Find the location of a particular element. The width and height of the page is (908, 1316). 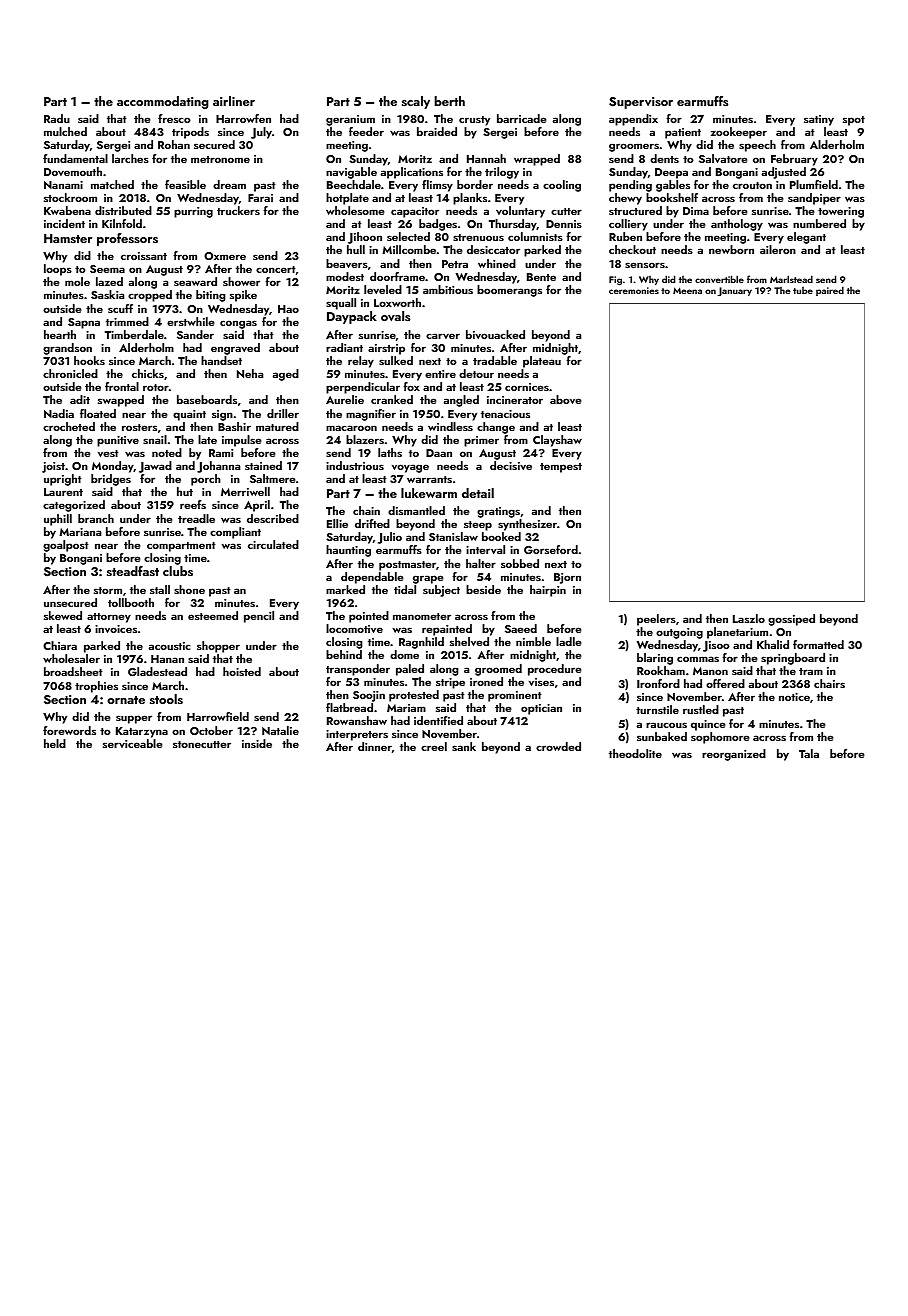

Supervisor is located at coordinates (641, 103).
